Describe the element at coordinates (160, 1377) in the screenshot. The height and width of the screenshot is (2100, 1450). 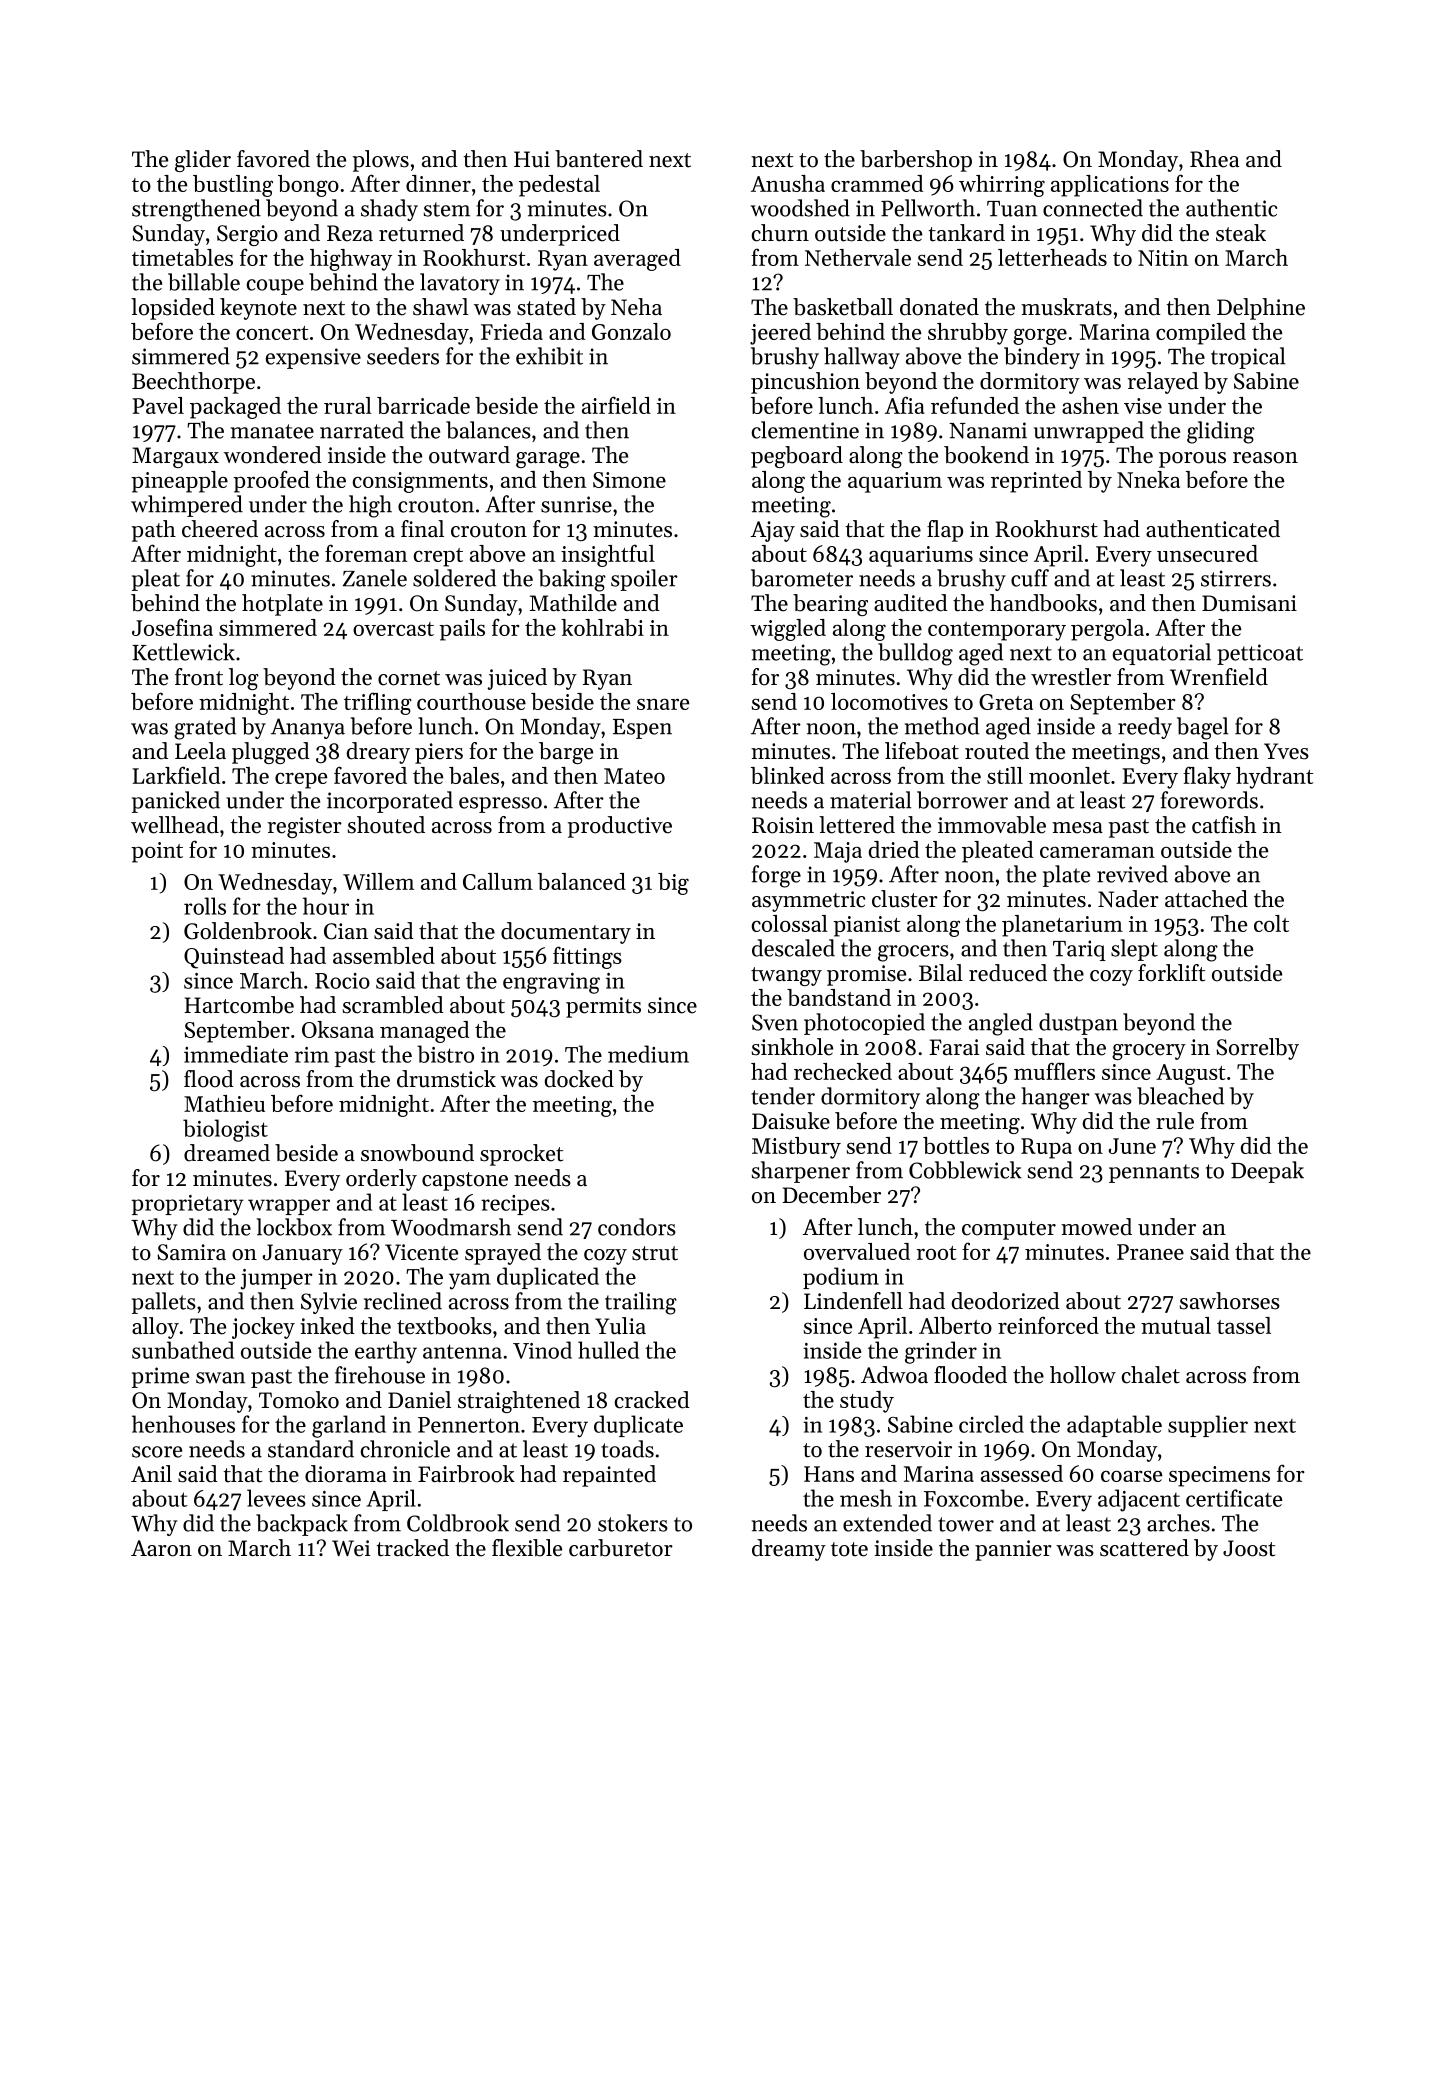
I see `prime` at that location.
